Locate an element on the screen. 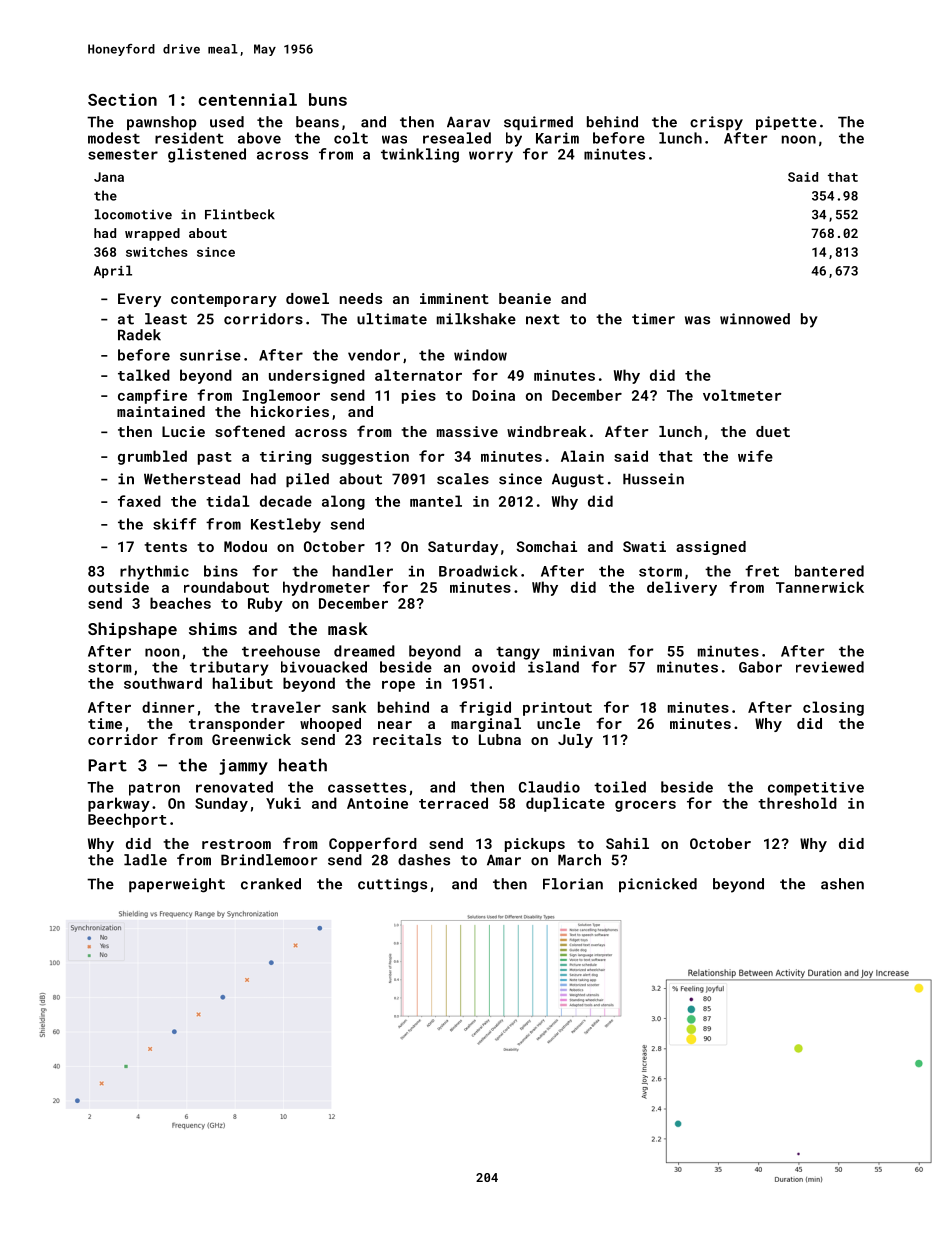 The width and height of the screenshot is (952, 1233). Florian is located at coordinates (573, 884).
